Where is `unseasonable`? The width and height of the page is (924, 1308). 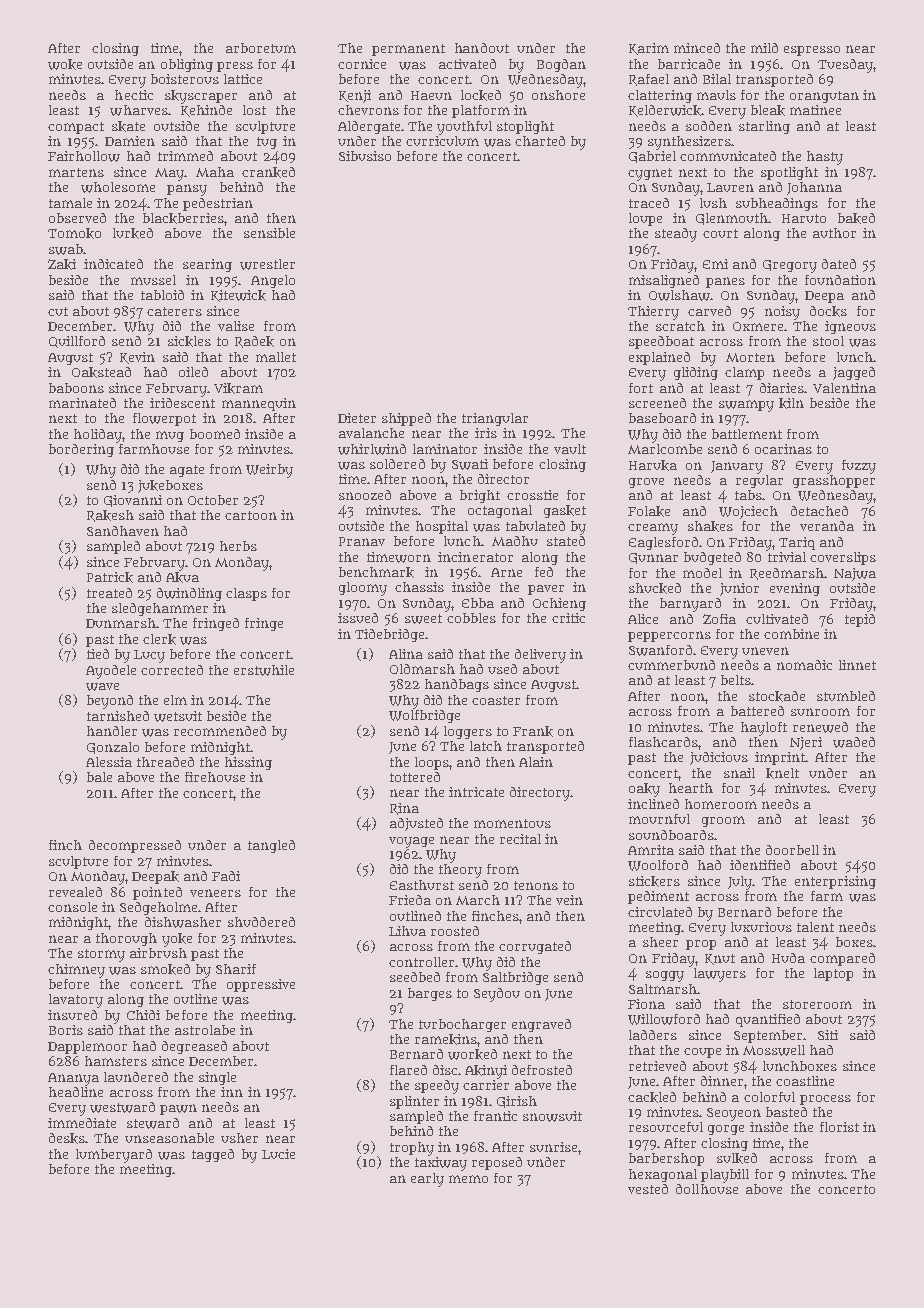 unseasonable is located at coordinates (169, 1138).
